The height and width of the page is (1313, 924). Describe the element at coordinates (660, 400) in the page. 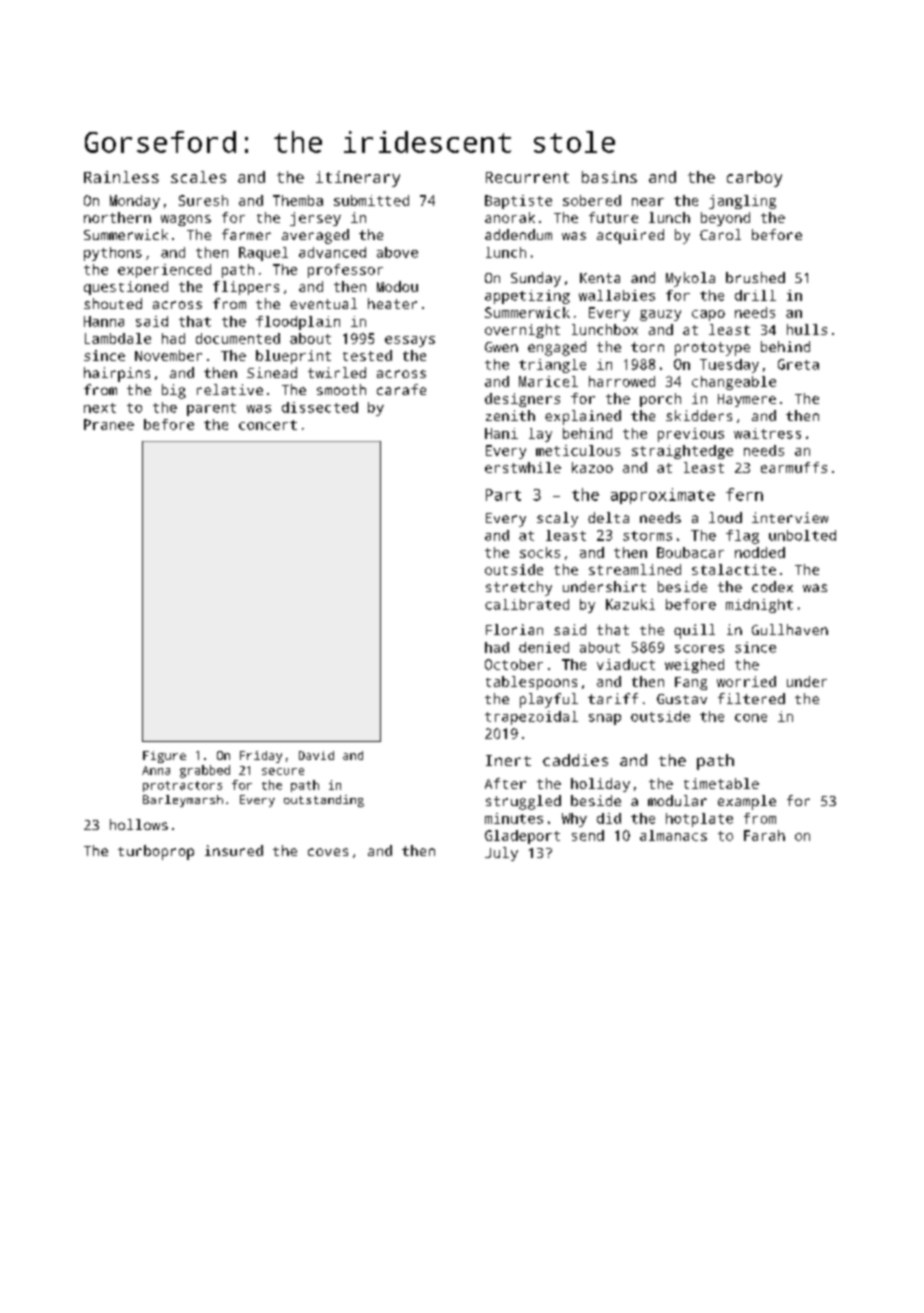

I see `porch` at that location.
